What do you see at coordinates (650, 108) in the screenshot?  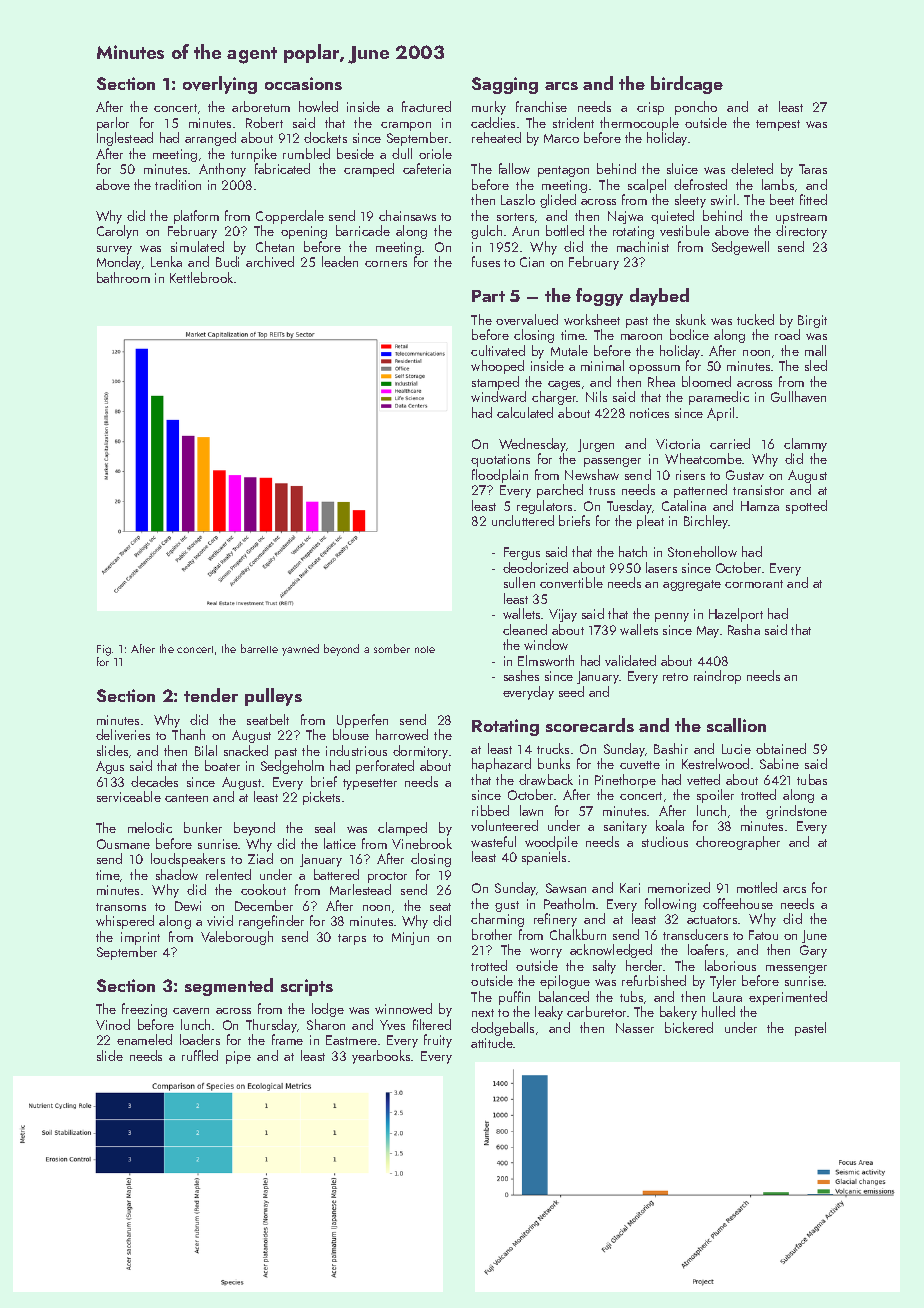 I see `crisp` at bounding box center [650, 108].
